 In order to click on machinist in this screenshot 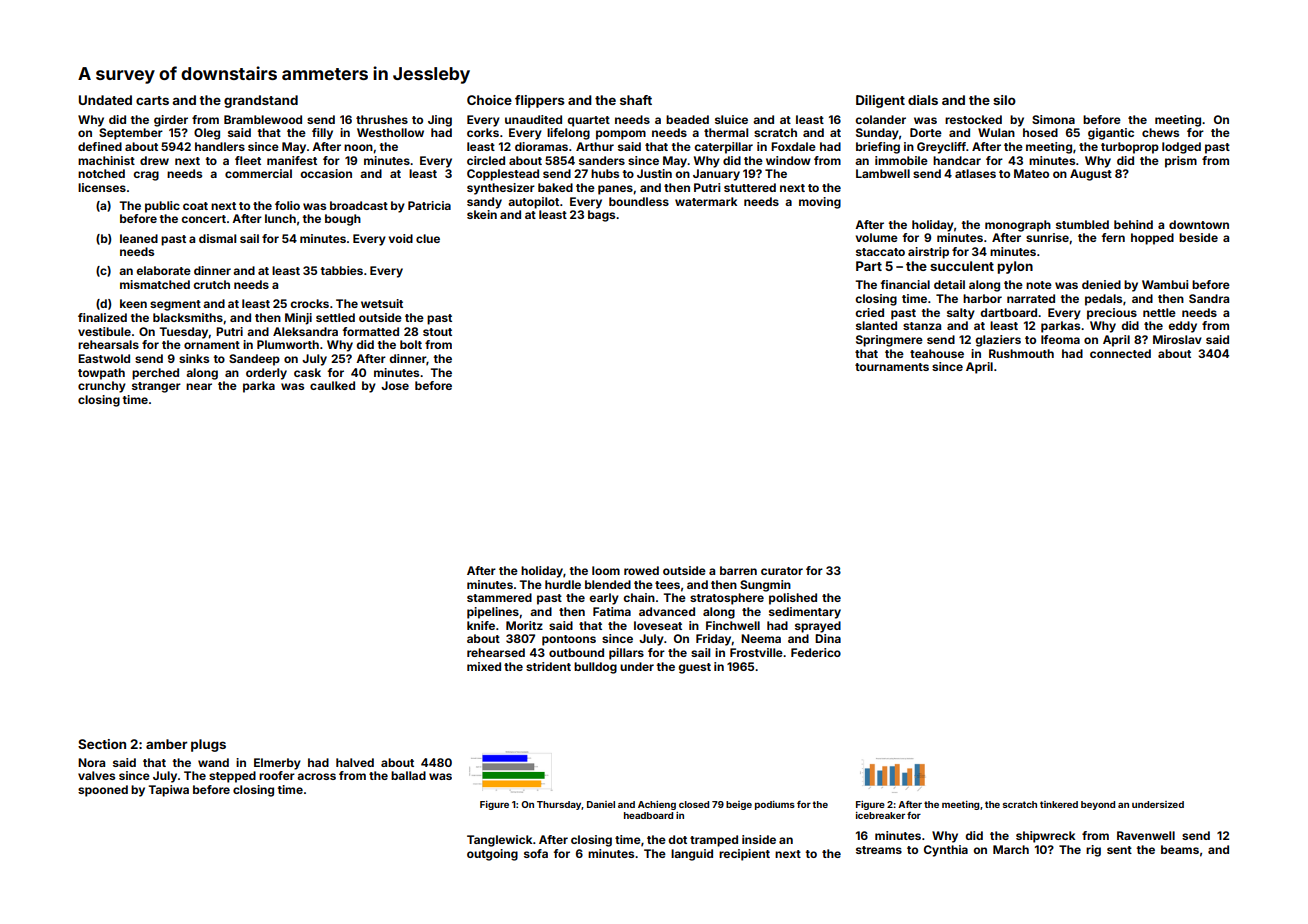, I will do `click(106, 160)`.
